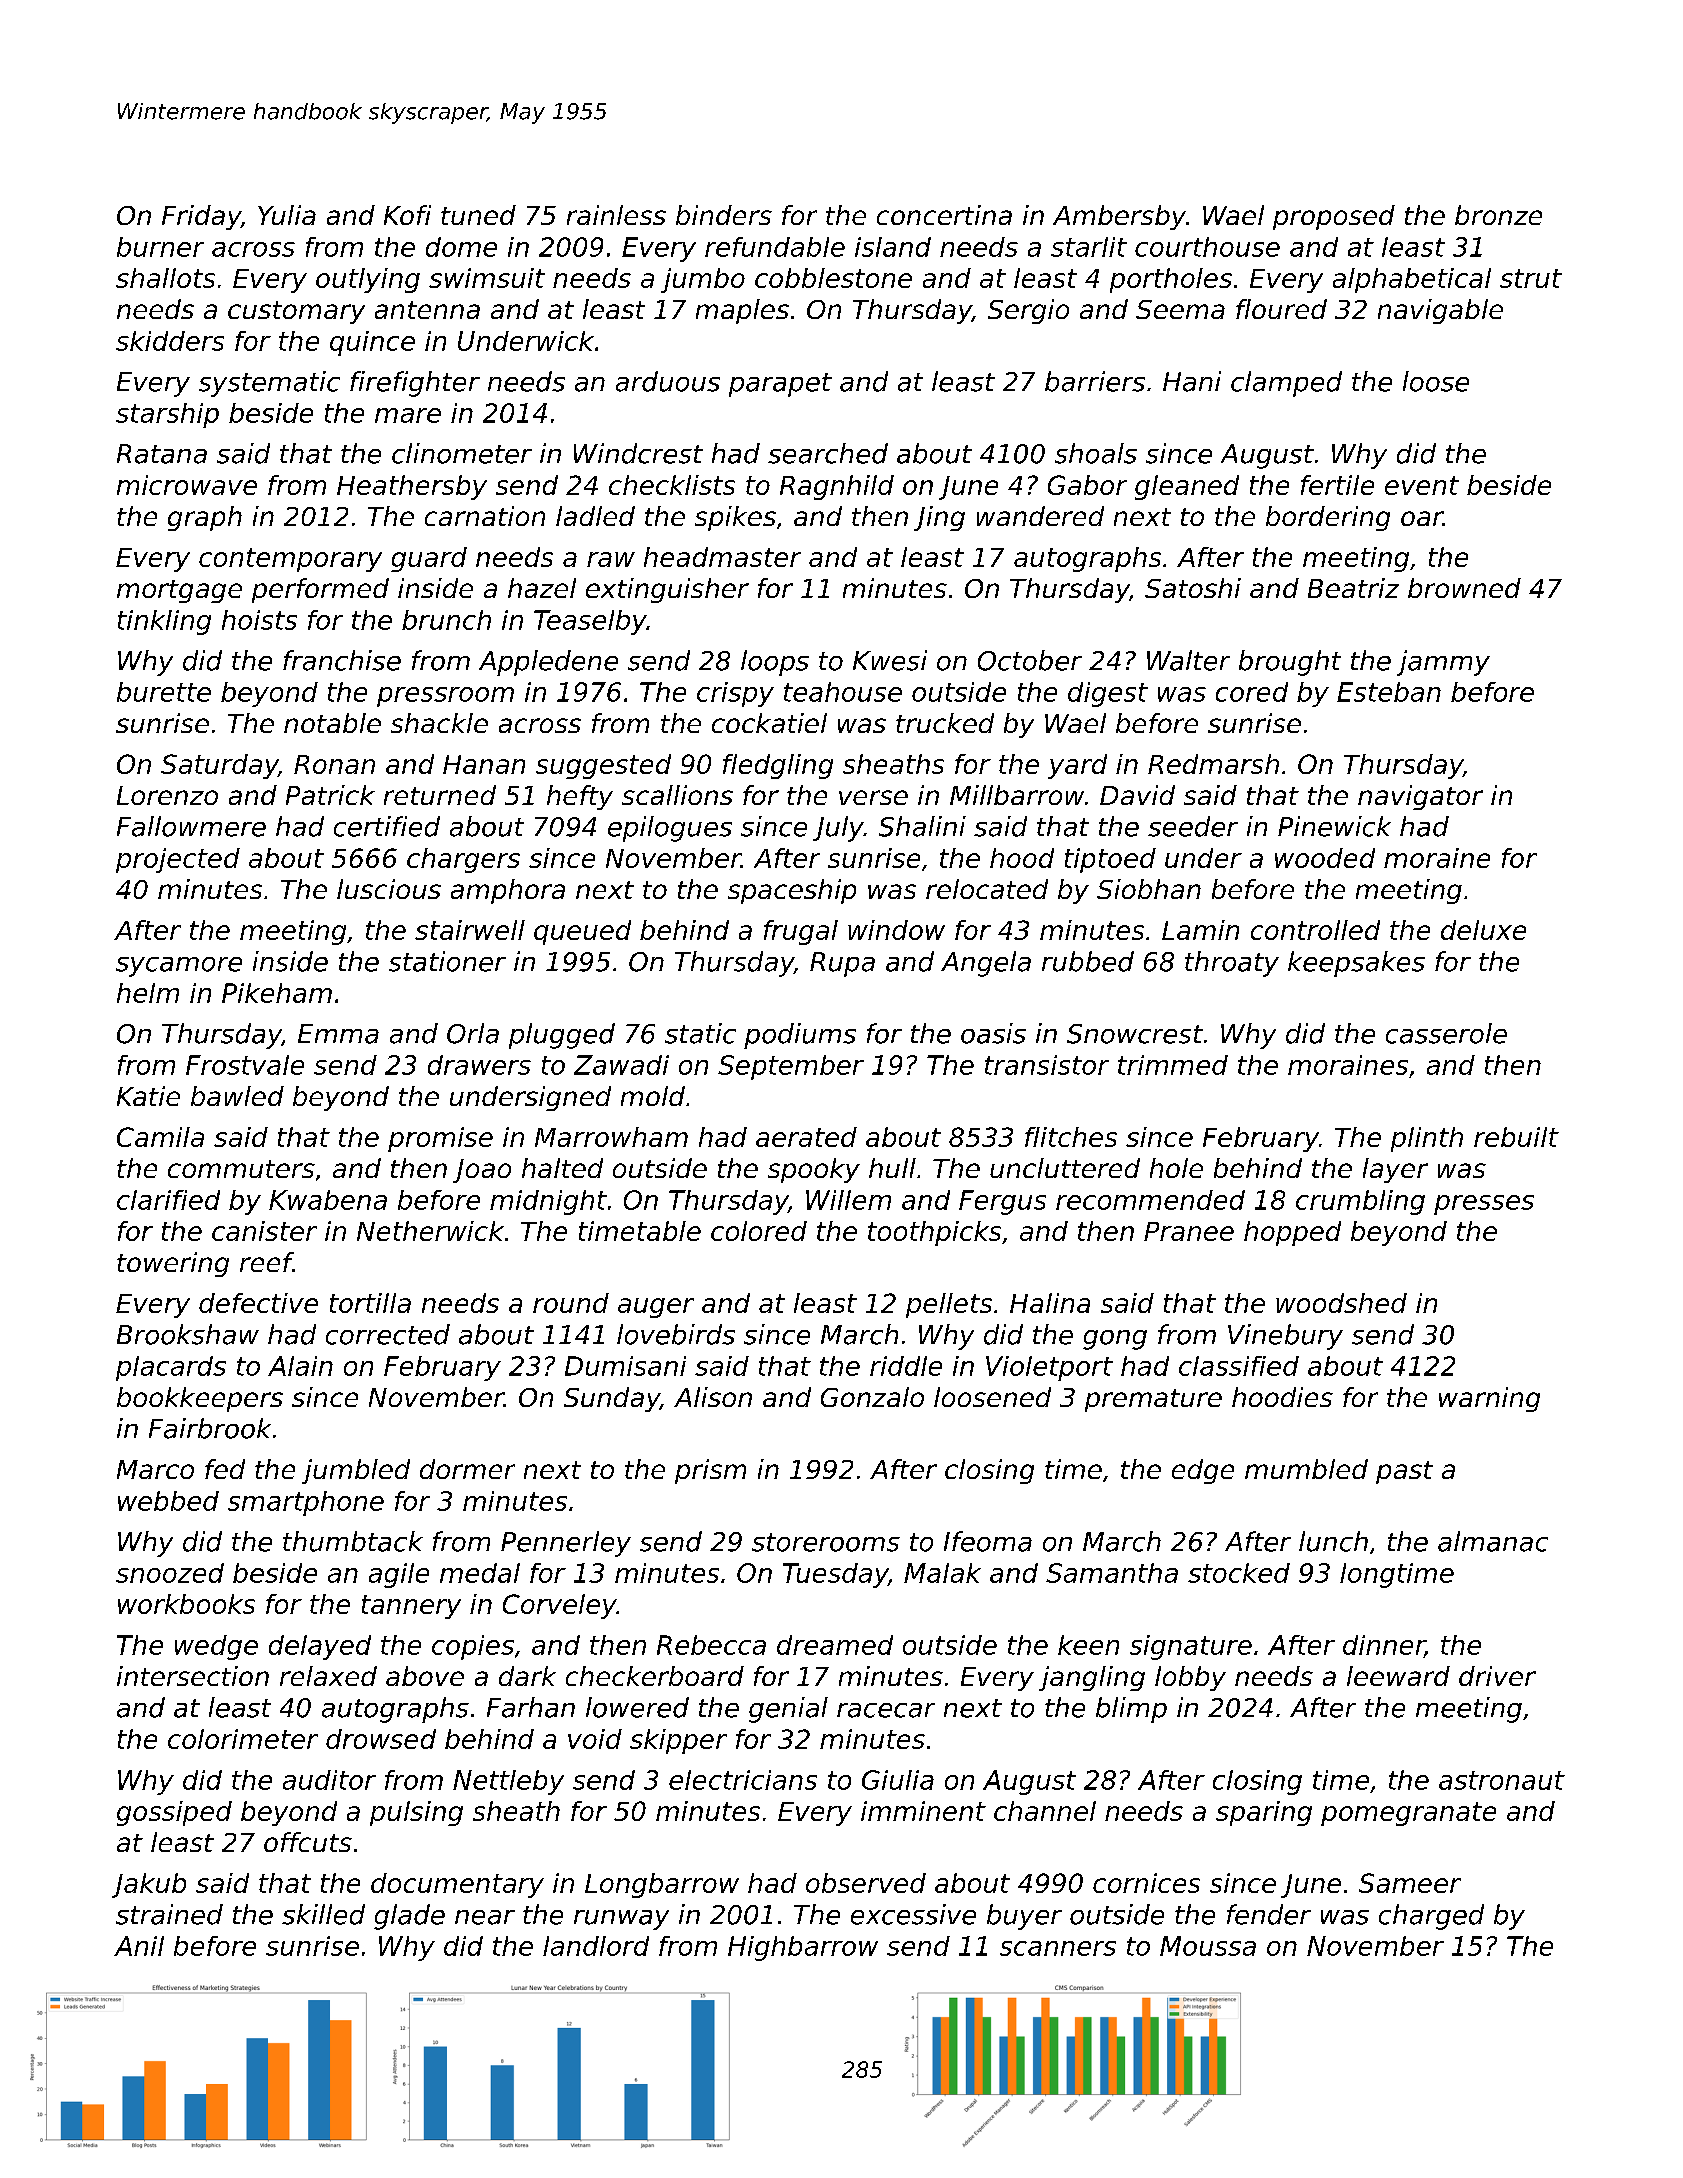 Image resolution: width=1683 pixels, height=2178 pixels. What do you see at coordinates (803, 1948) in the page?
I see `Highbarrow` at bounding box center [803, 1948].
